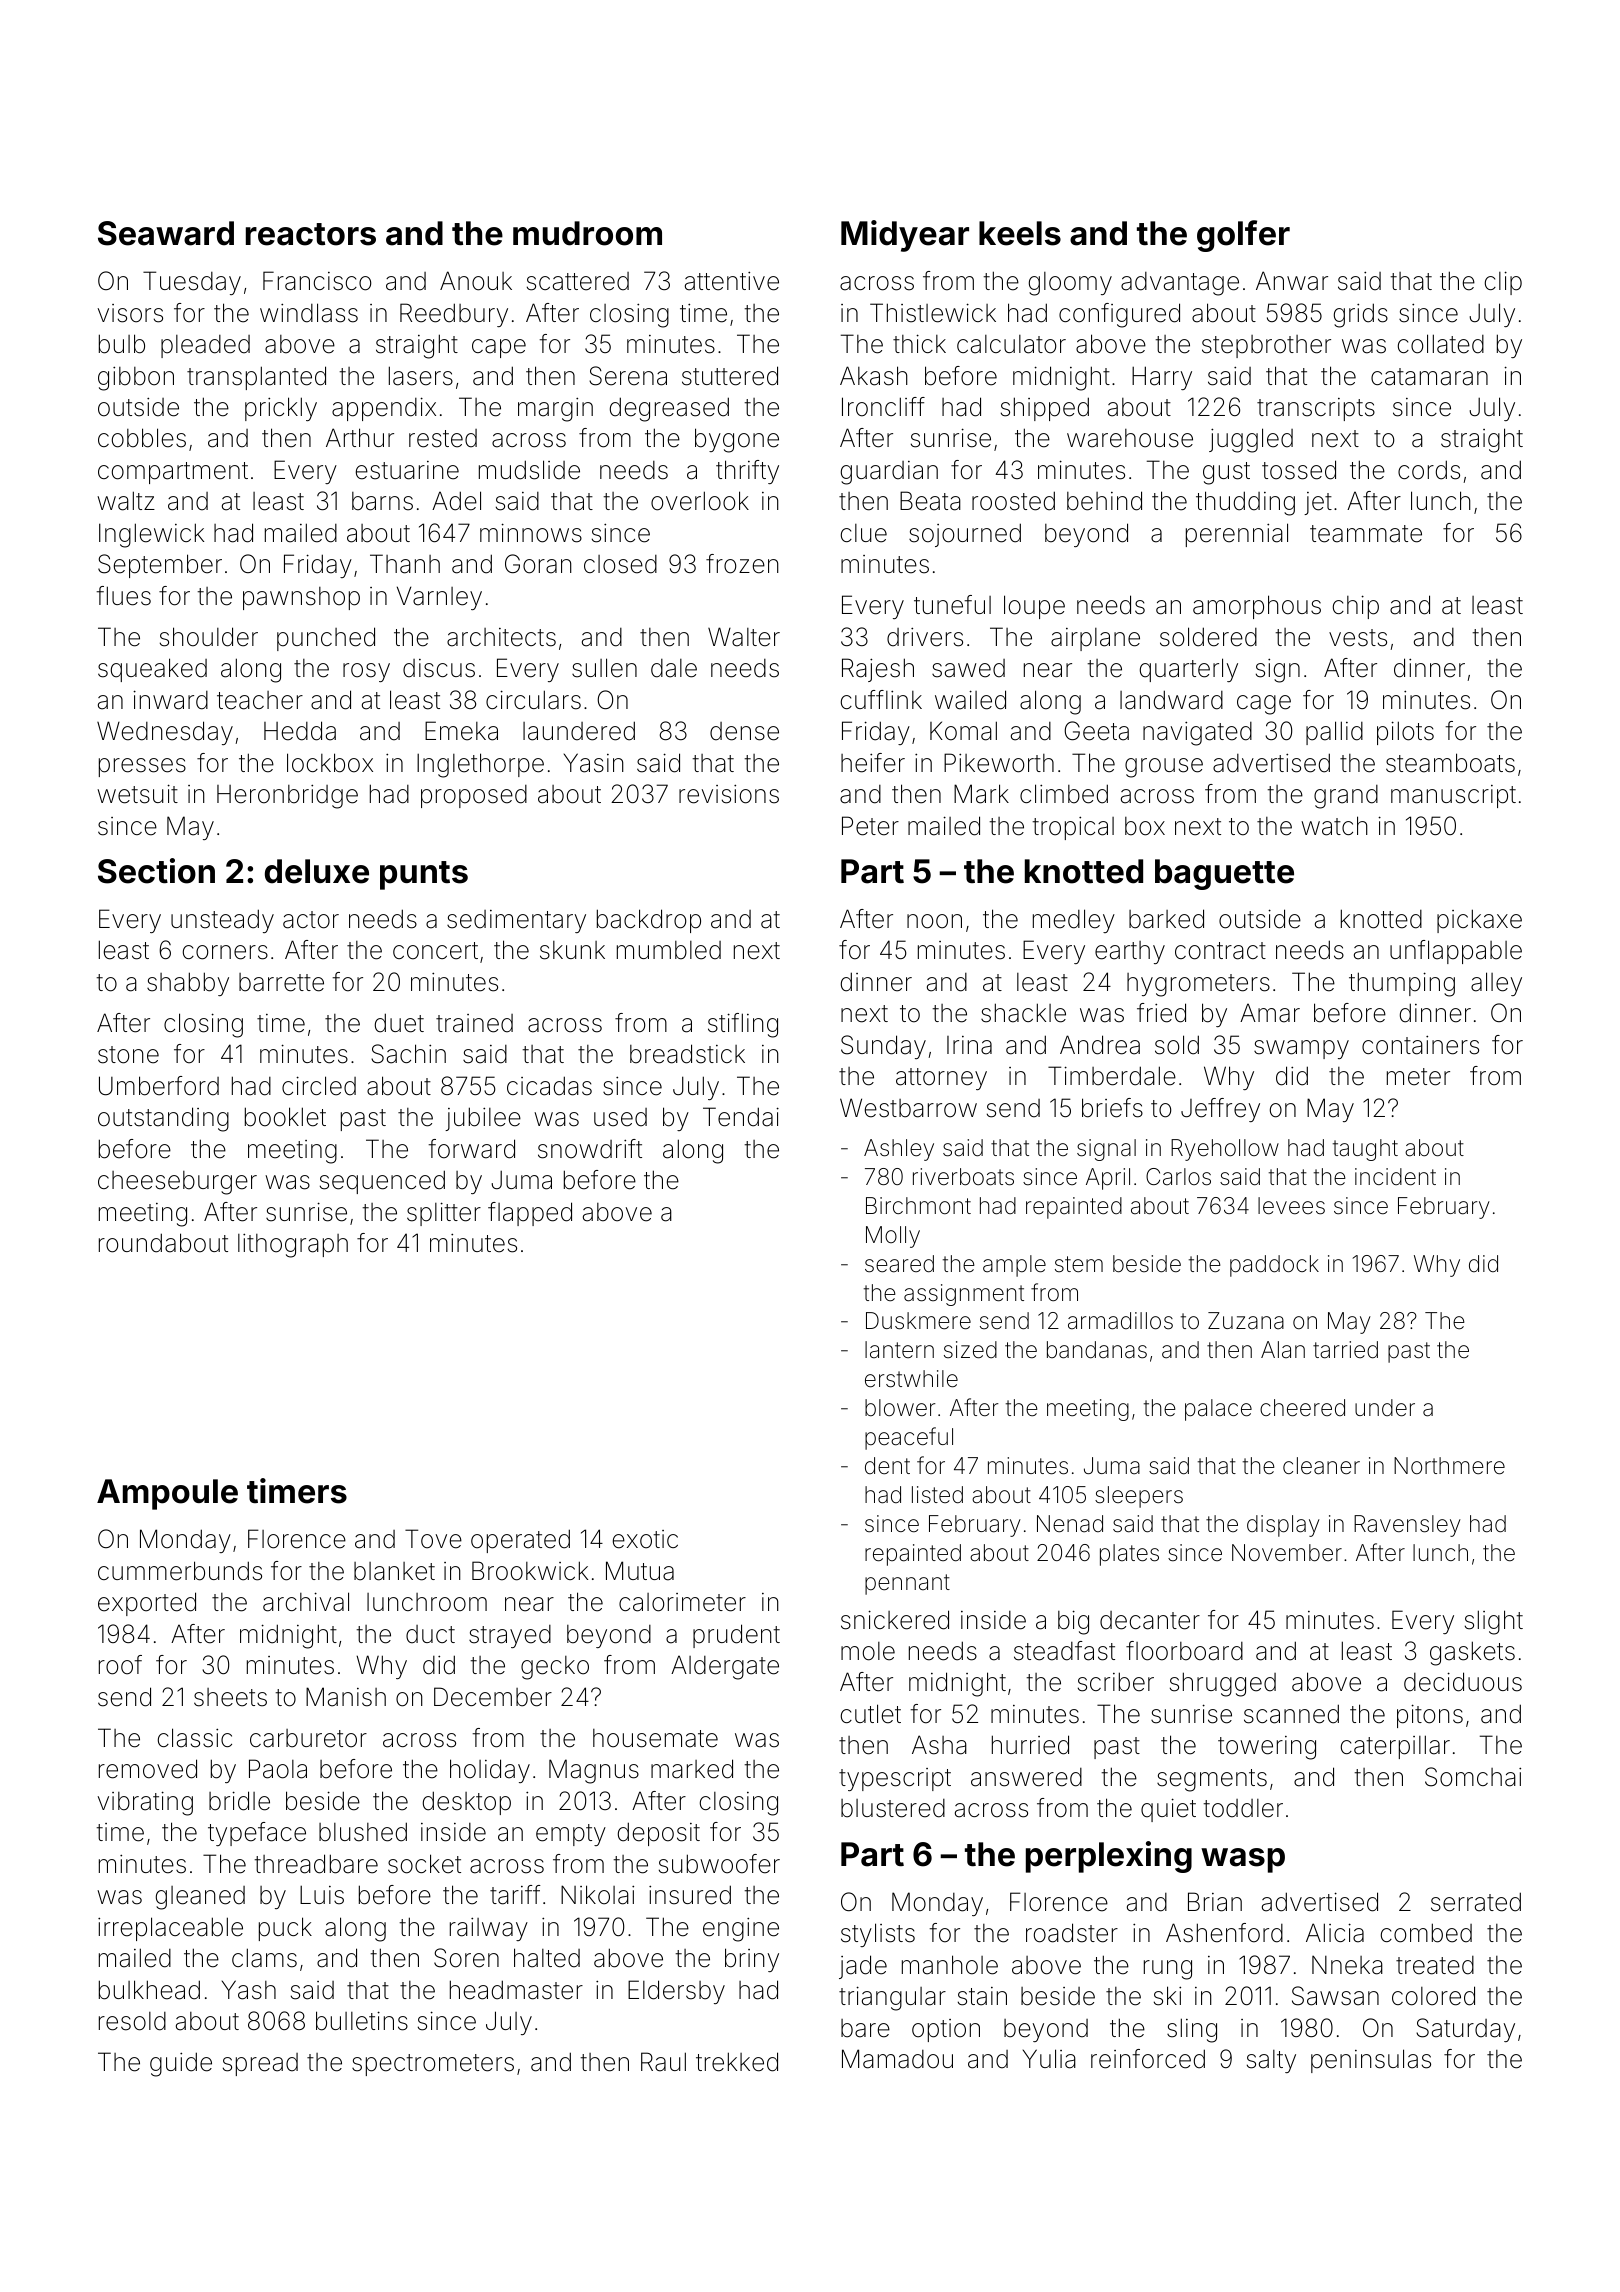  Describe the element at coordinates (1243, 236) in the screenshot. I see `golfer` at that location.
